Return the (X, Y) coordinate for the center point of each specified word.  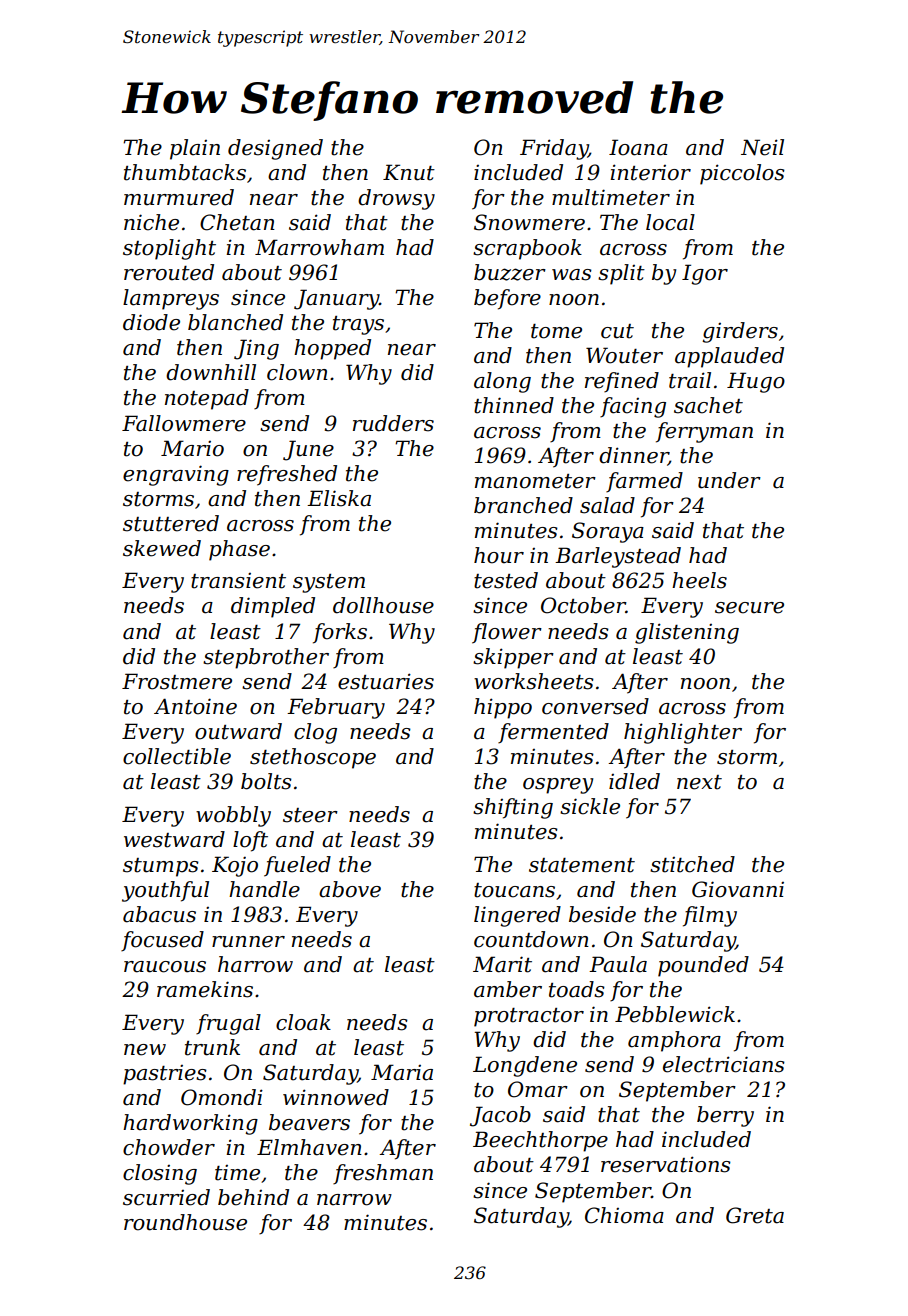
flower (507, 633)
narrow (354, 1200)
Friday (554, 149)
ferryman (704, 432)
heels (699, 580)
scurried (166, 1197)
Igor (705, 274)
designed (275, 149)
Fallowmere (184, 423)
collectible (177, 756)
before (507, 299)
